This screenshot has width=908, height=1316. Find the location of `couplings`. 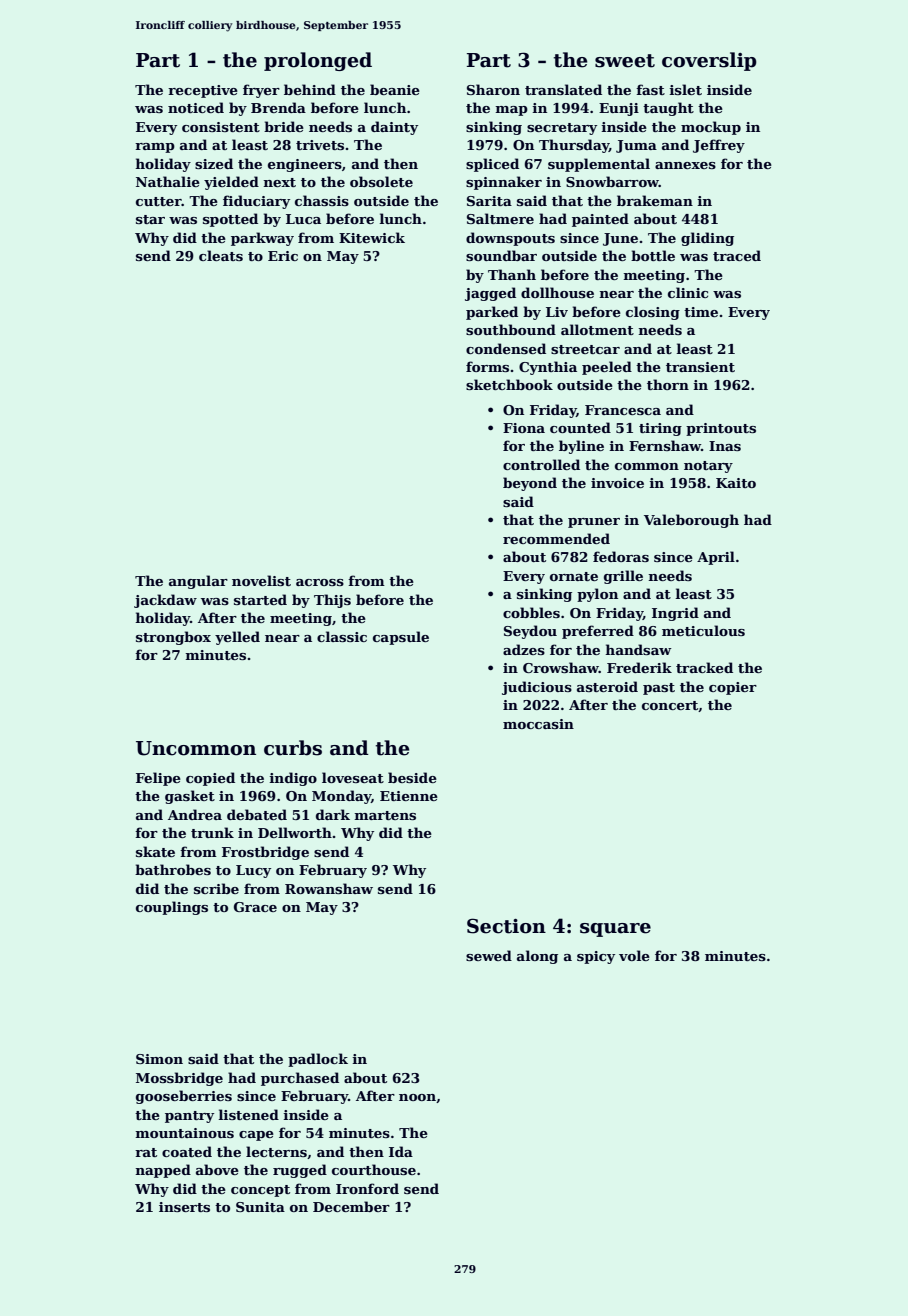

couplings is located at coordinates (172, 908).
